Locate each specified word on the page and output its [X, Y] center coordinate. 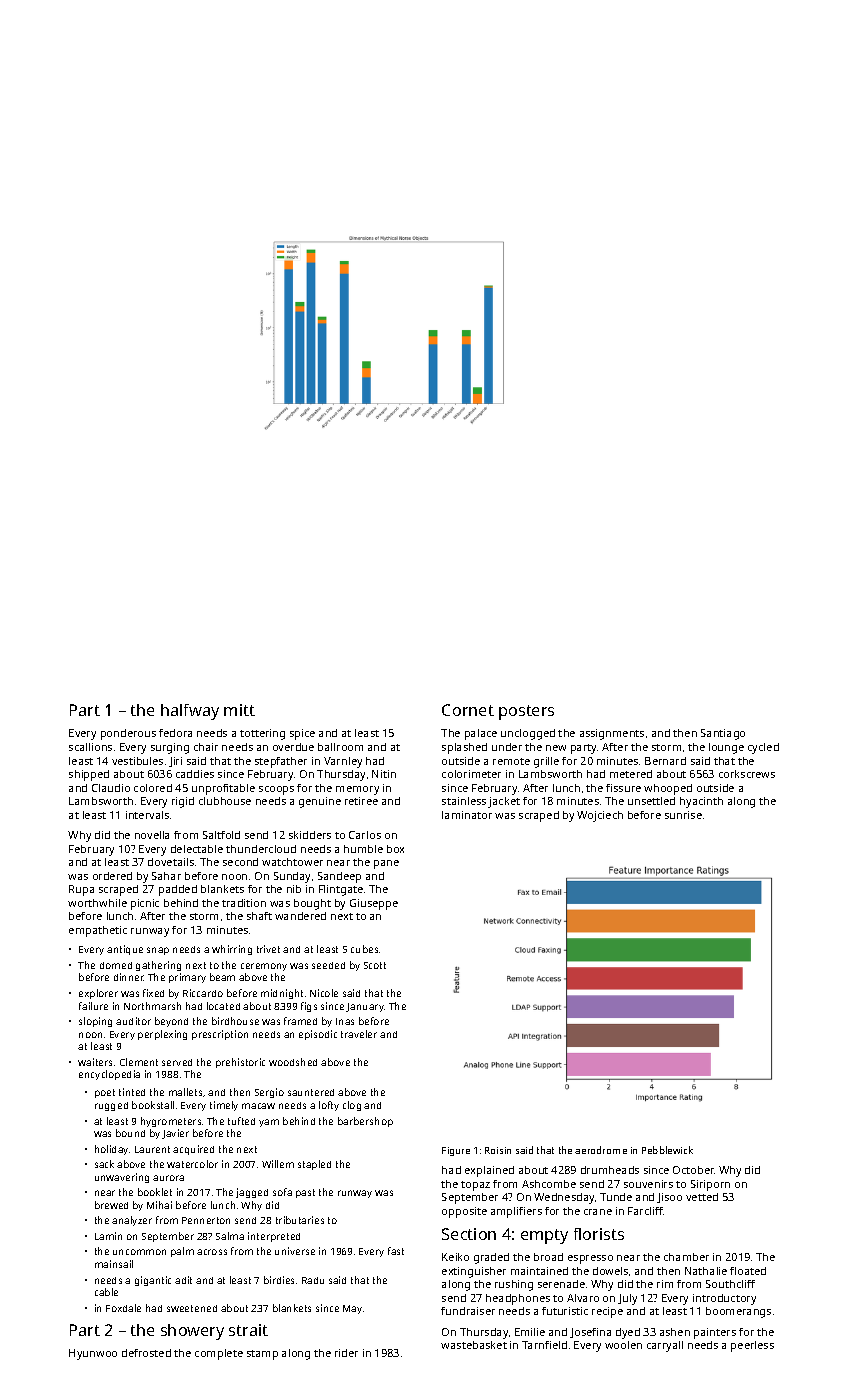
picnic [145, 904]
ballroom [340, 747]
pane [386, 864]
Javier [175, 1134]
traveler [359, 1034]
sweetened [192, 1308]
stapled [314, 1165]
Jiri [175, 762]
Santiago [723, 734]
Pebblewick [667, 1150]
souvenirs [648, 1184]
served [177, 1062]
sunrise [683, 815]
